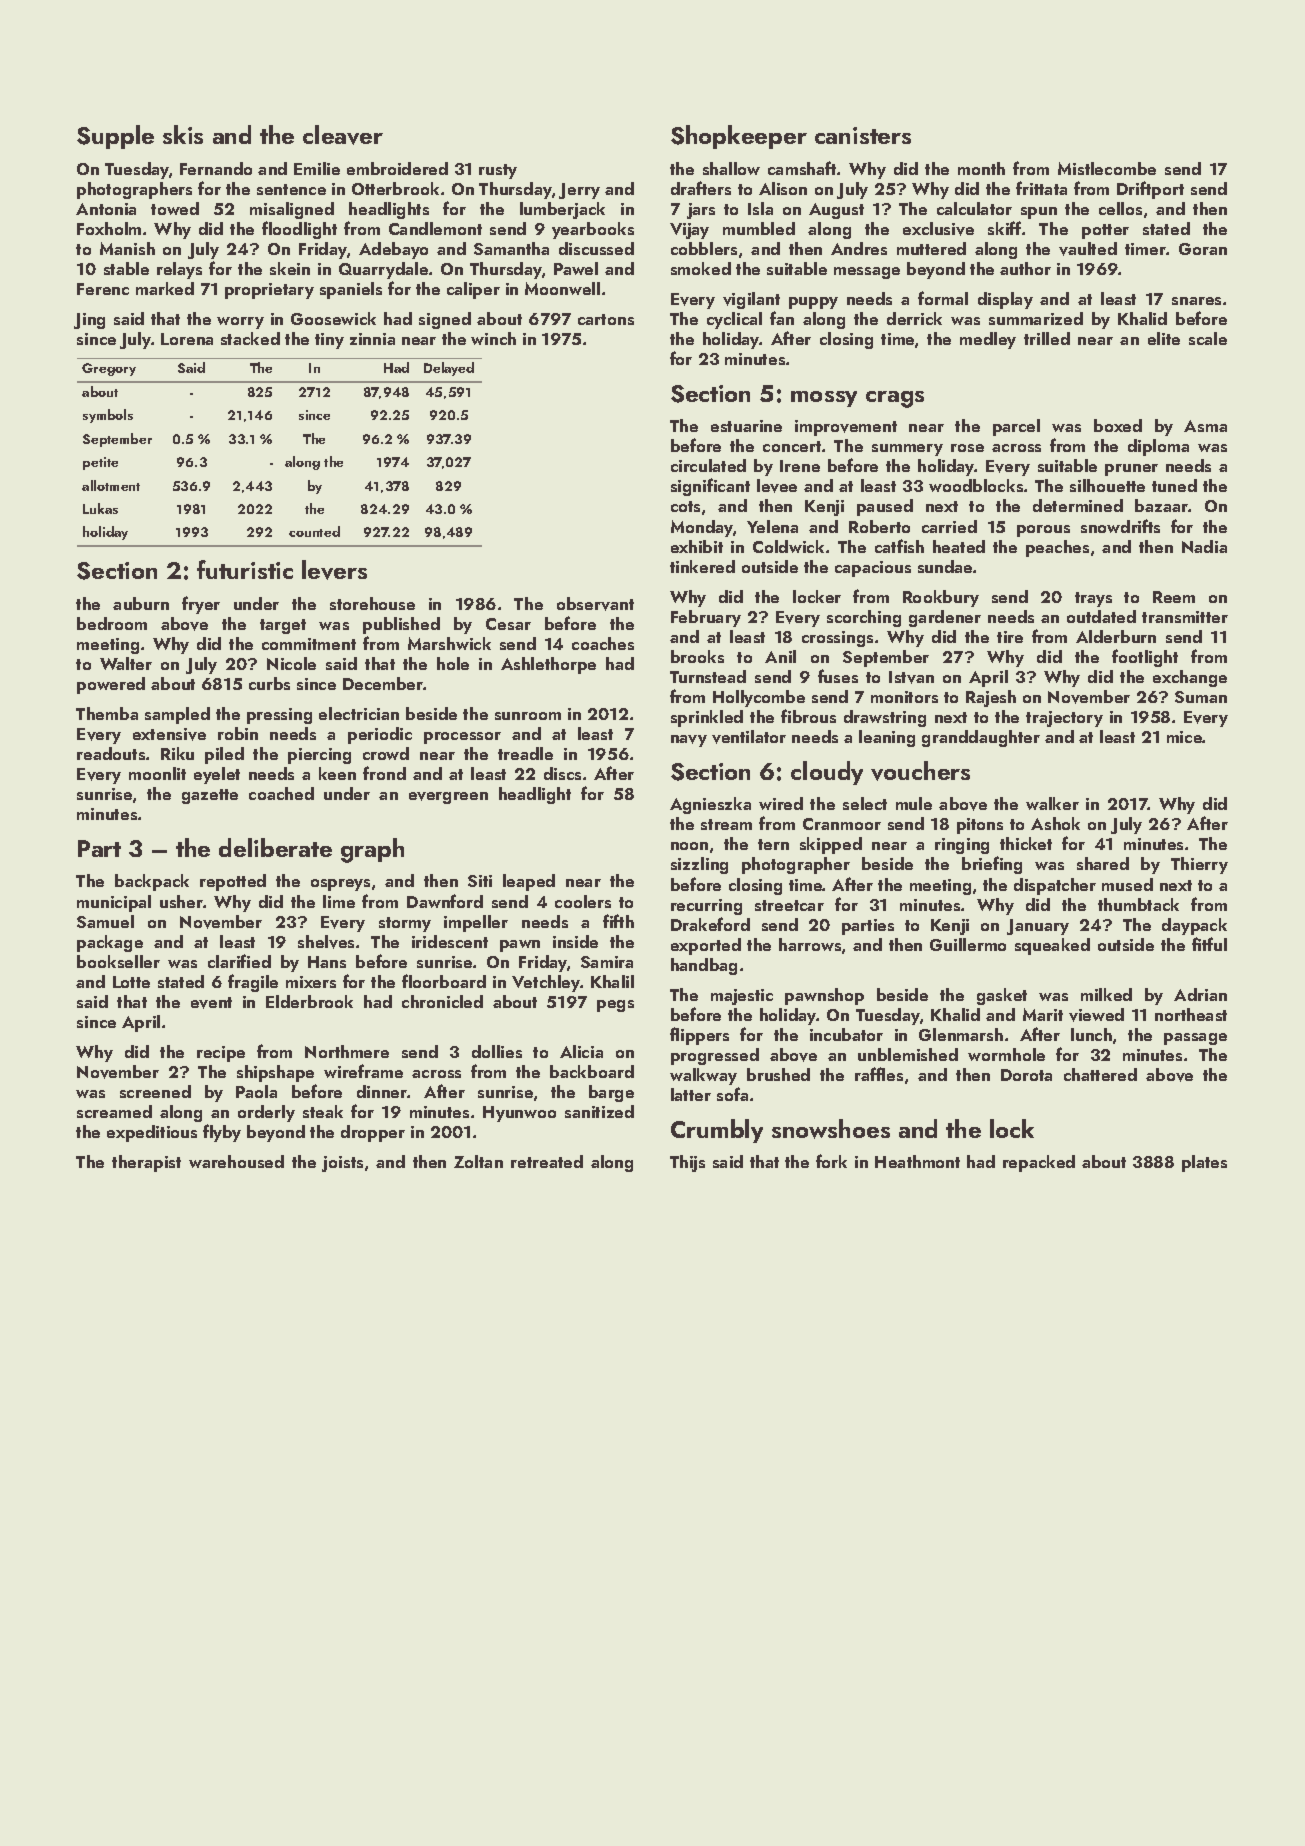  What do you see at coordinates (343, 135) in the screenshot?
I see `cleaver` at bounding box center [343, 135].
